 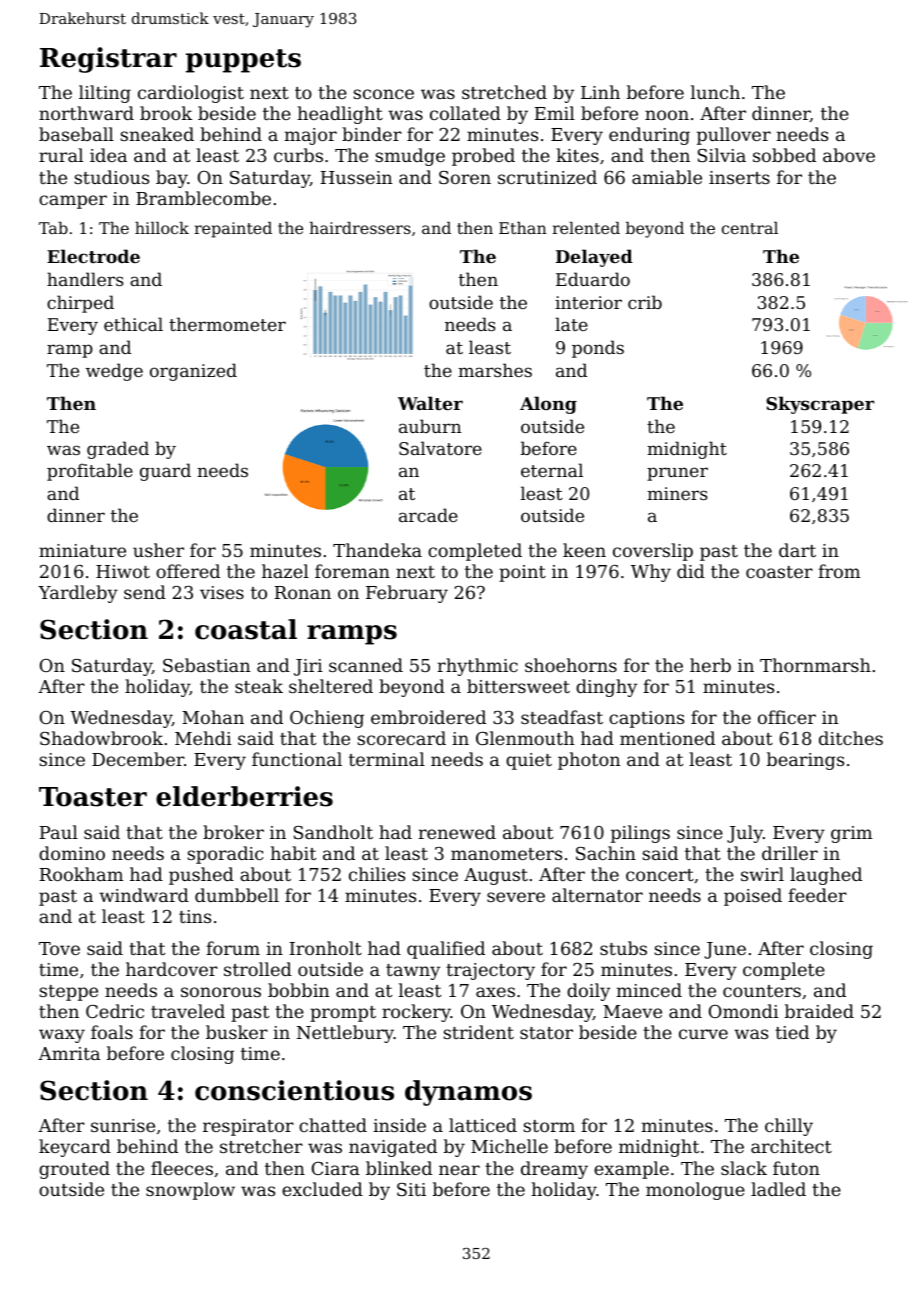 What do you see at coordinates (333, 1125) in the document?
I see `chatted` at bounding box center [333, 1125].
